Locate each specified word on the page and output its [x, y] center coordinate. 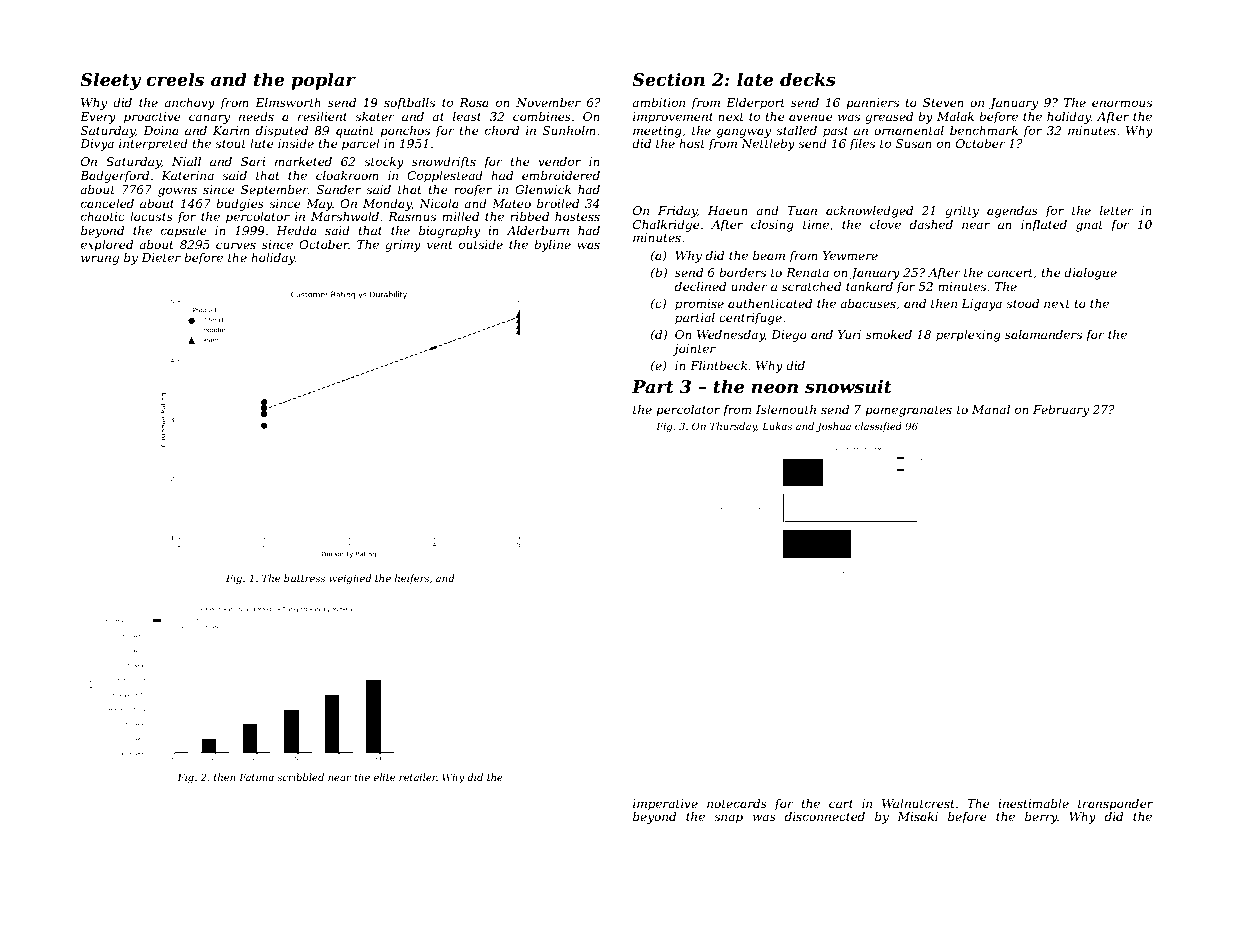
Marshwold [345, 216]
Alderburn [538, 230]
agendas [1012, 212]
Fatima [256, 777]
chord [502, 130]
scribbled [300, 777]
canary [209, 119]
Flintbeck [718, 365]
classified [878, 427]
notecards [737, 803]
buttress [304, 578]
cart [841, 804]
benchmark [984, 130]
